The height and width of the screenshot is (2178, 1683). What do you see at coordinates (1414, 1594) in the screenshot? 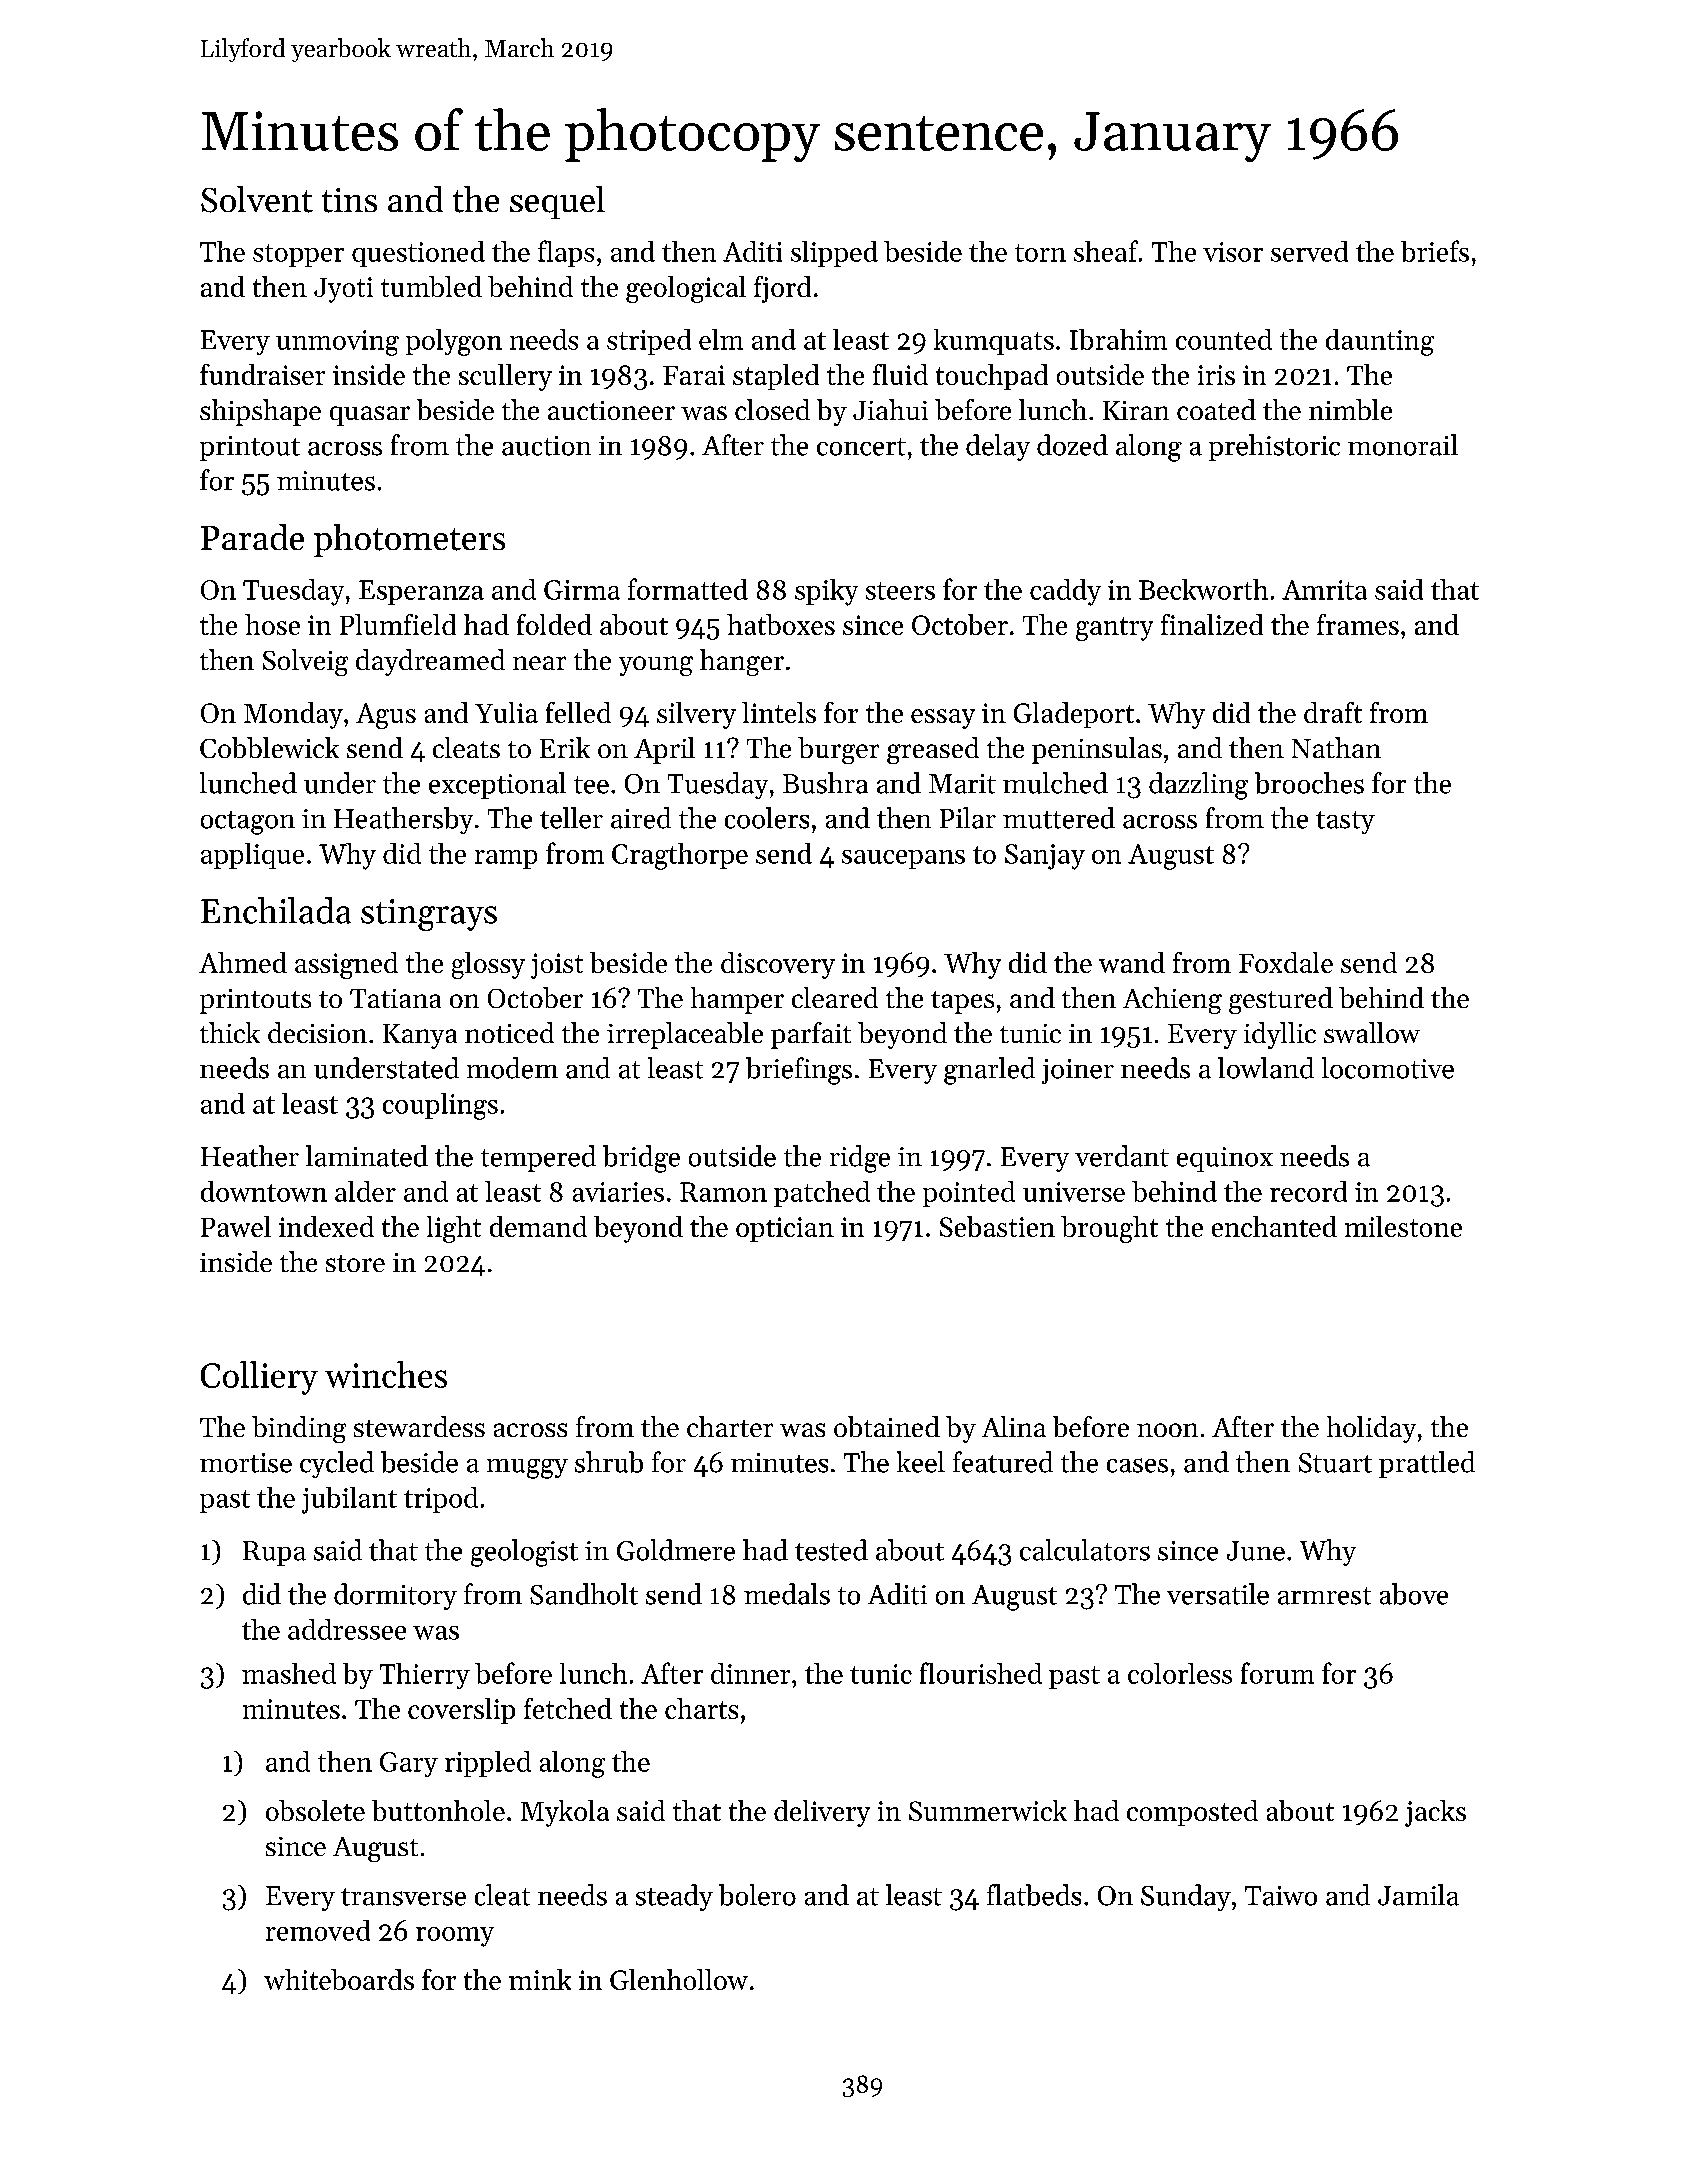
I see `above` at bounding box center [1414, 1594].
